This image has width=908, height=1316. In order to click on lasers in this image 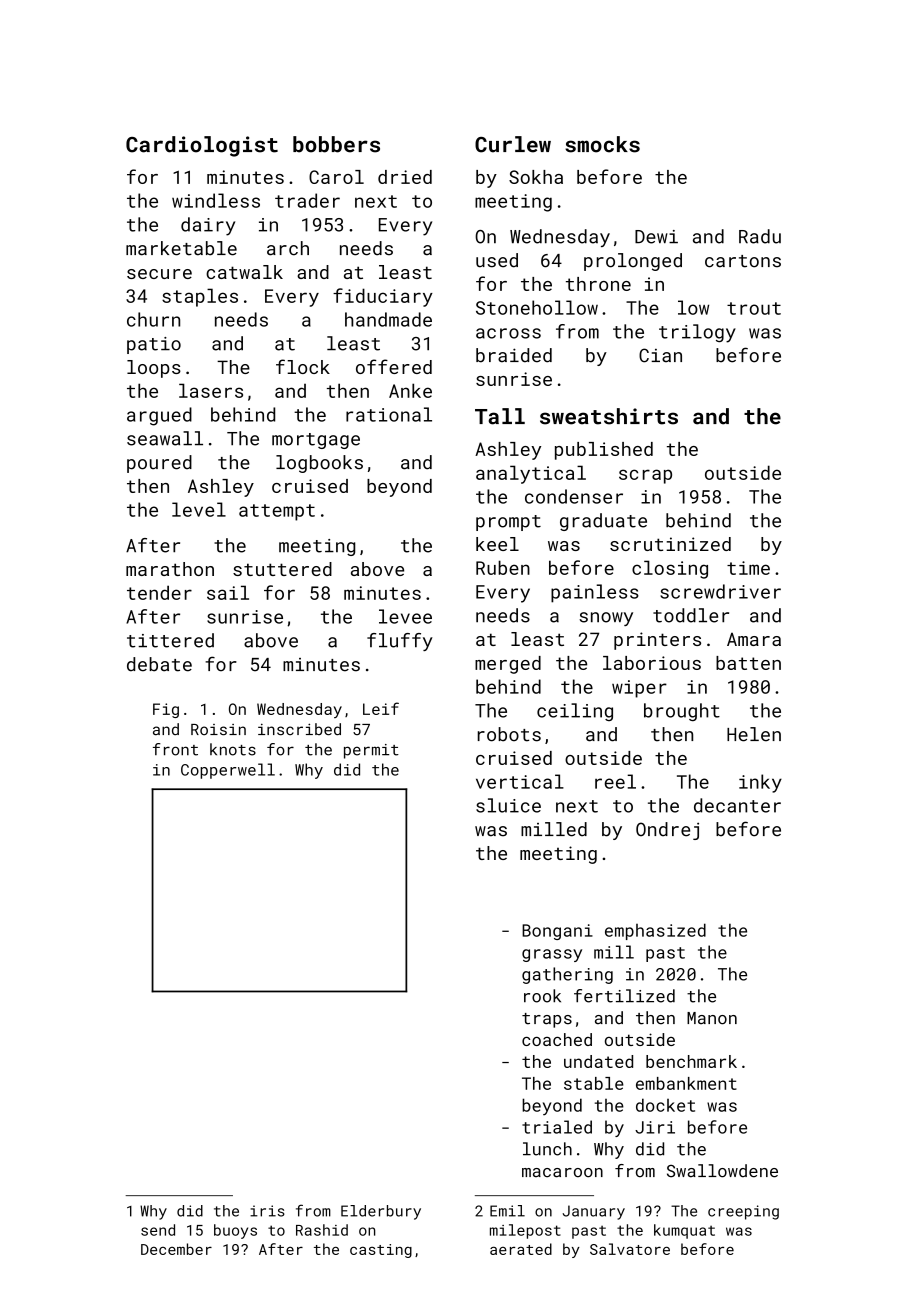, I will do `click(211, 390)`.
